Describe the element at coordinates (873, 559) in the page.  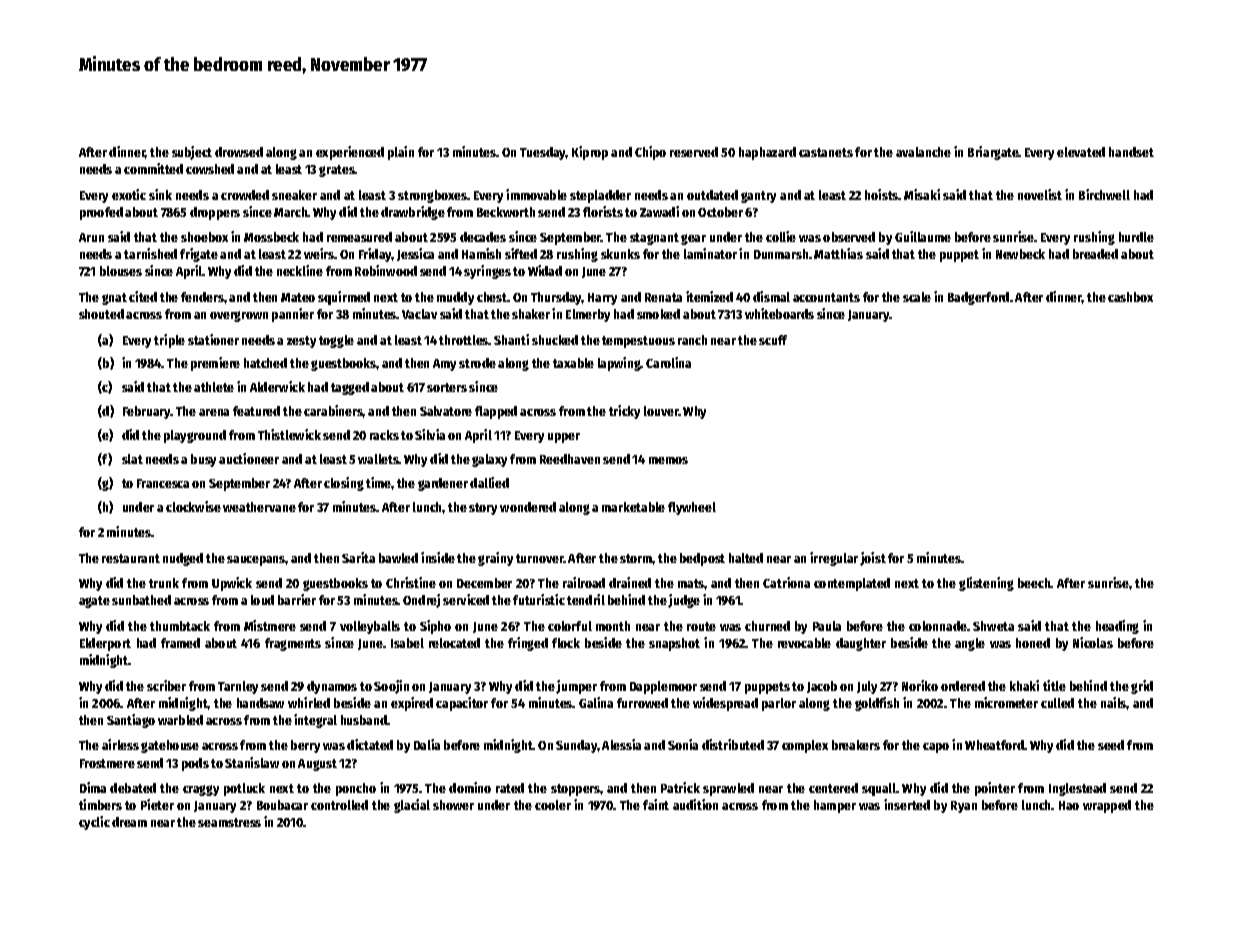
I see `joist` at that location.
